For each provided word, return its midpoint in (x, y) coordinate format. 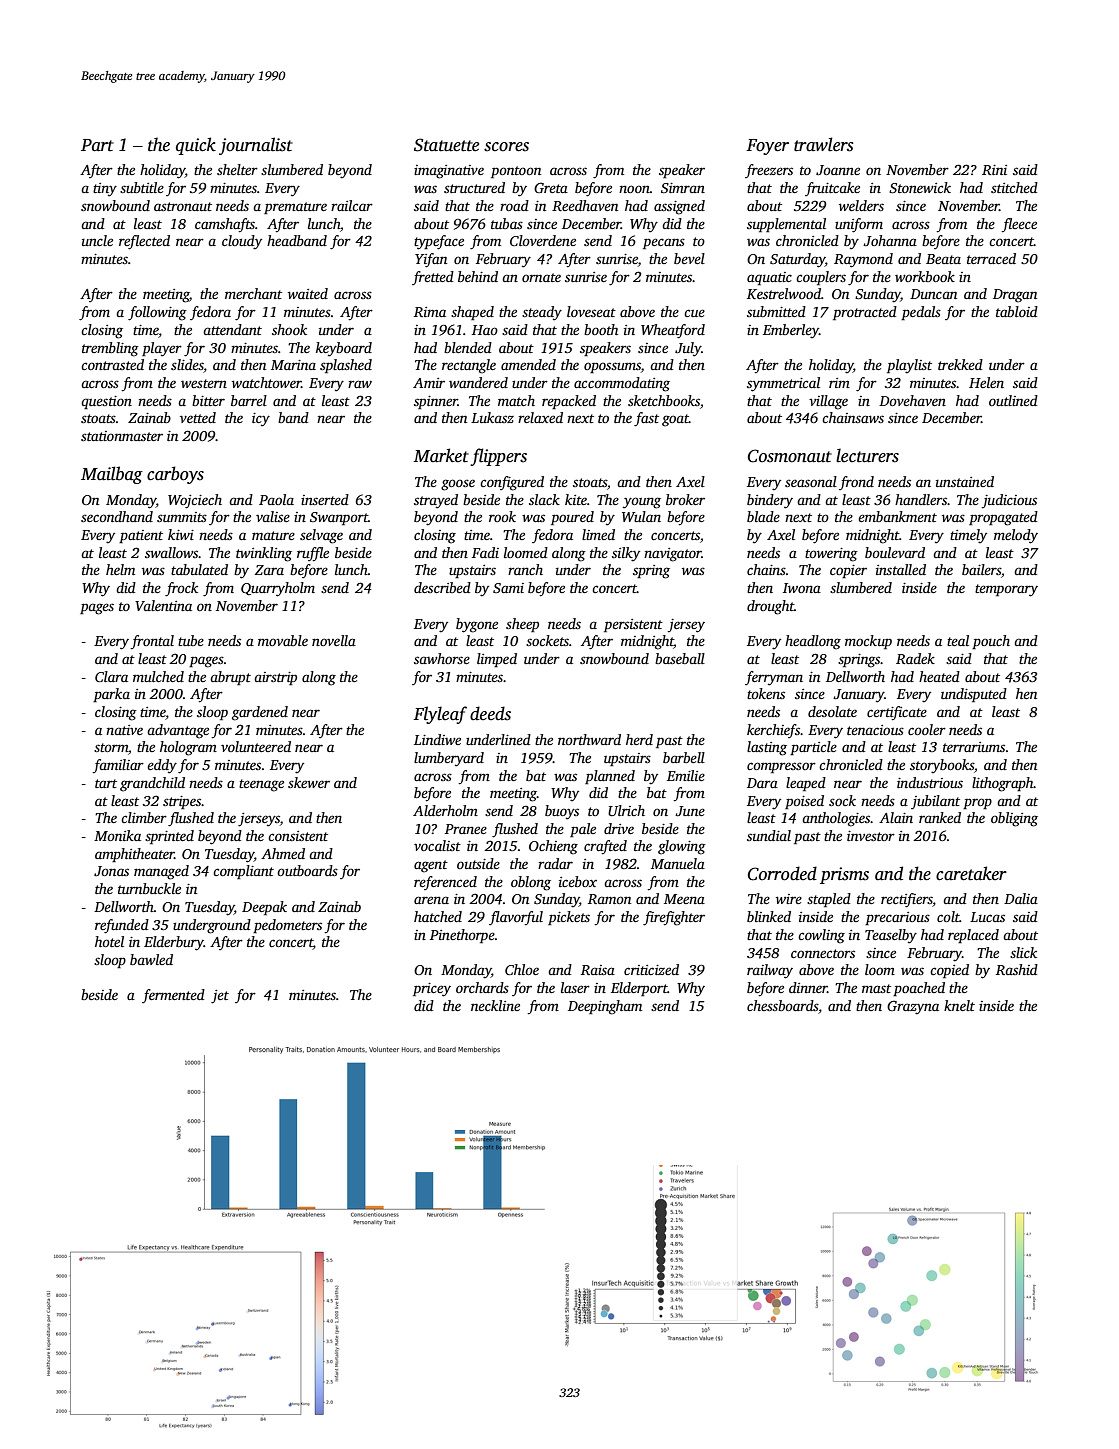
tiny (105, 190)
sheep (522, 625)
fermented (173, 996)
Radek (915, 658)
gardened (260, 713)
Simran (683, 188)
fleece (1019, 225)
